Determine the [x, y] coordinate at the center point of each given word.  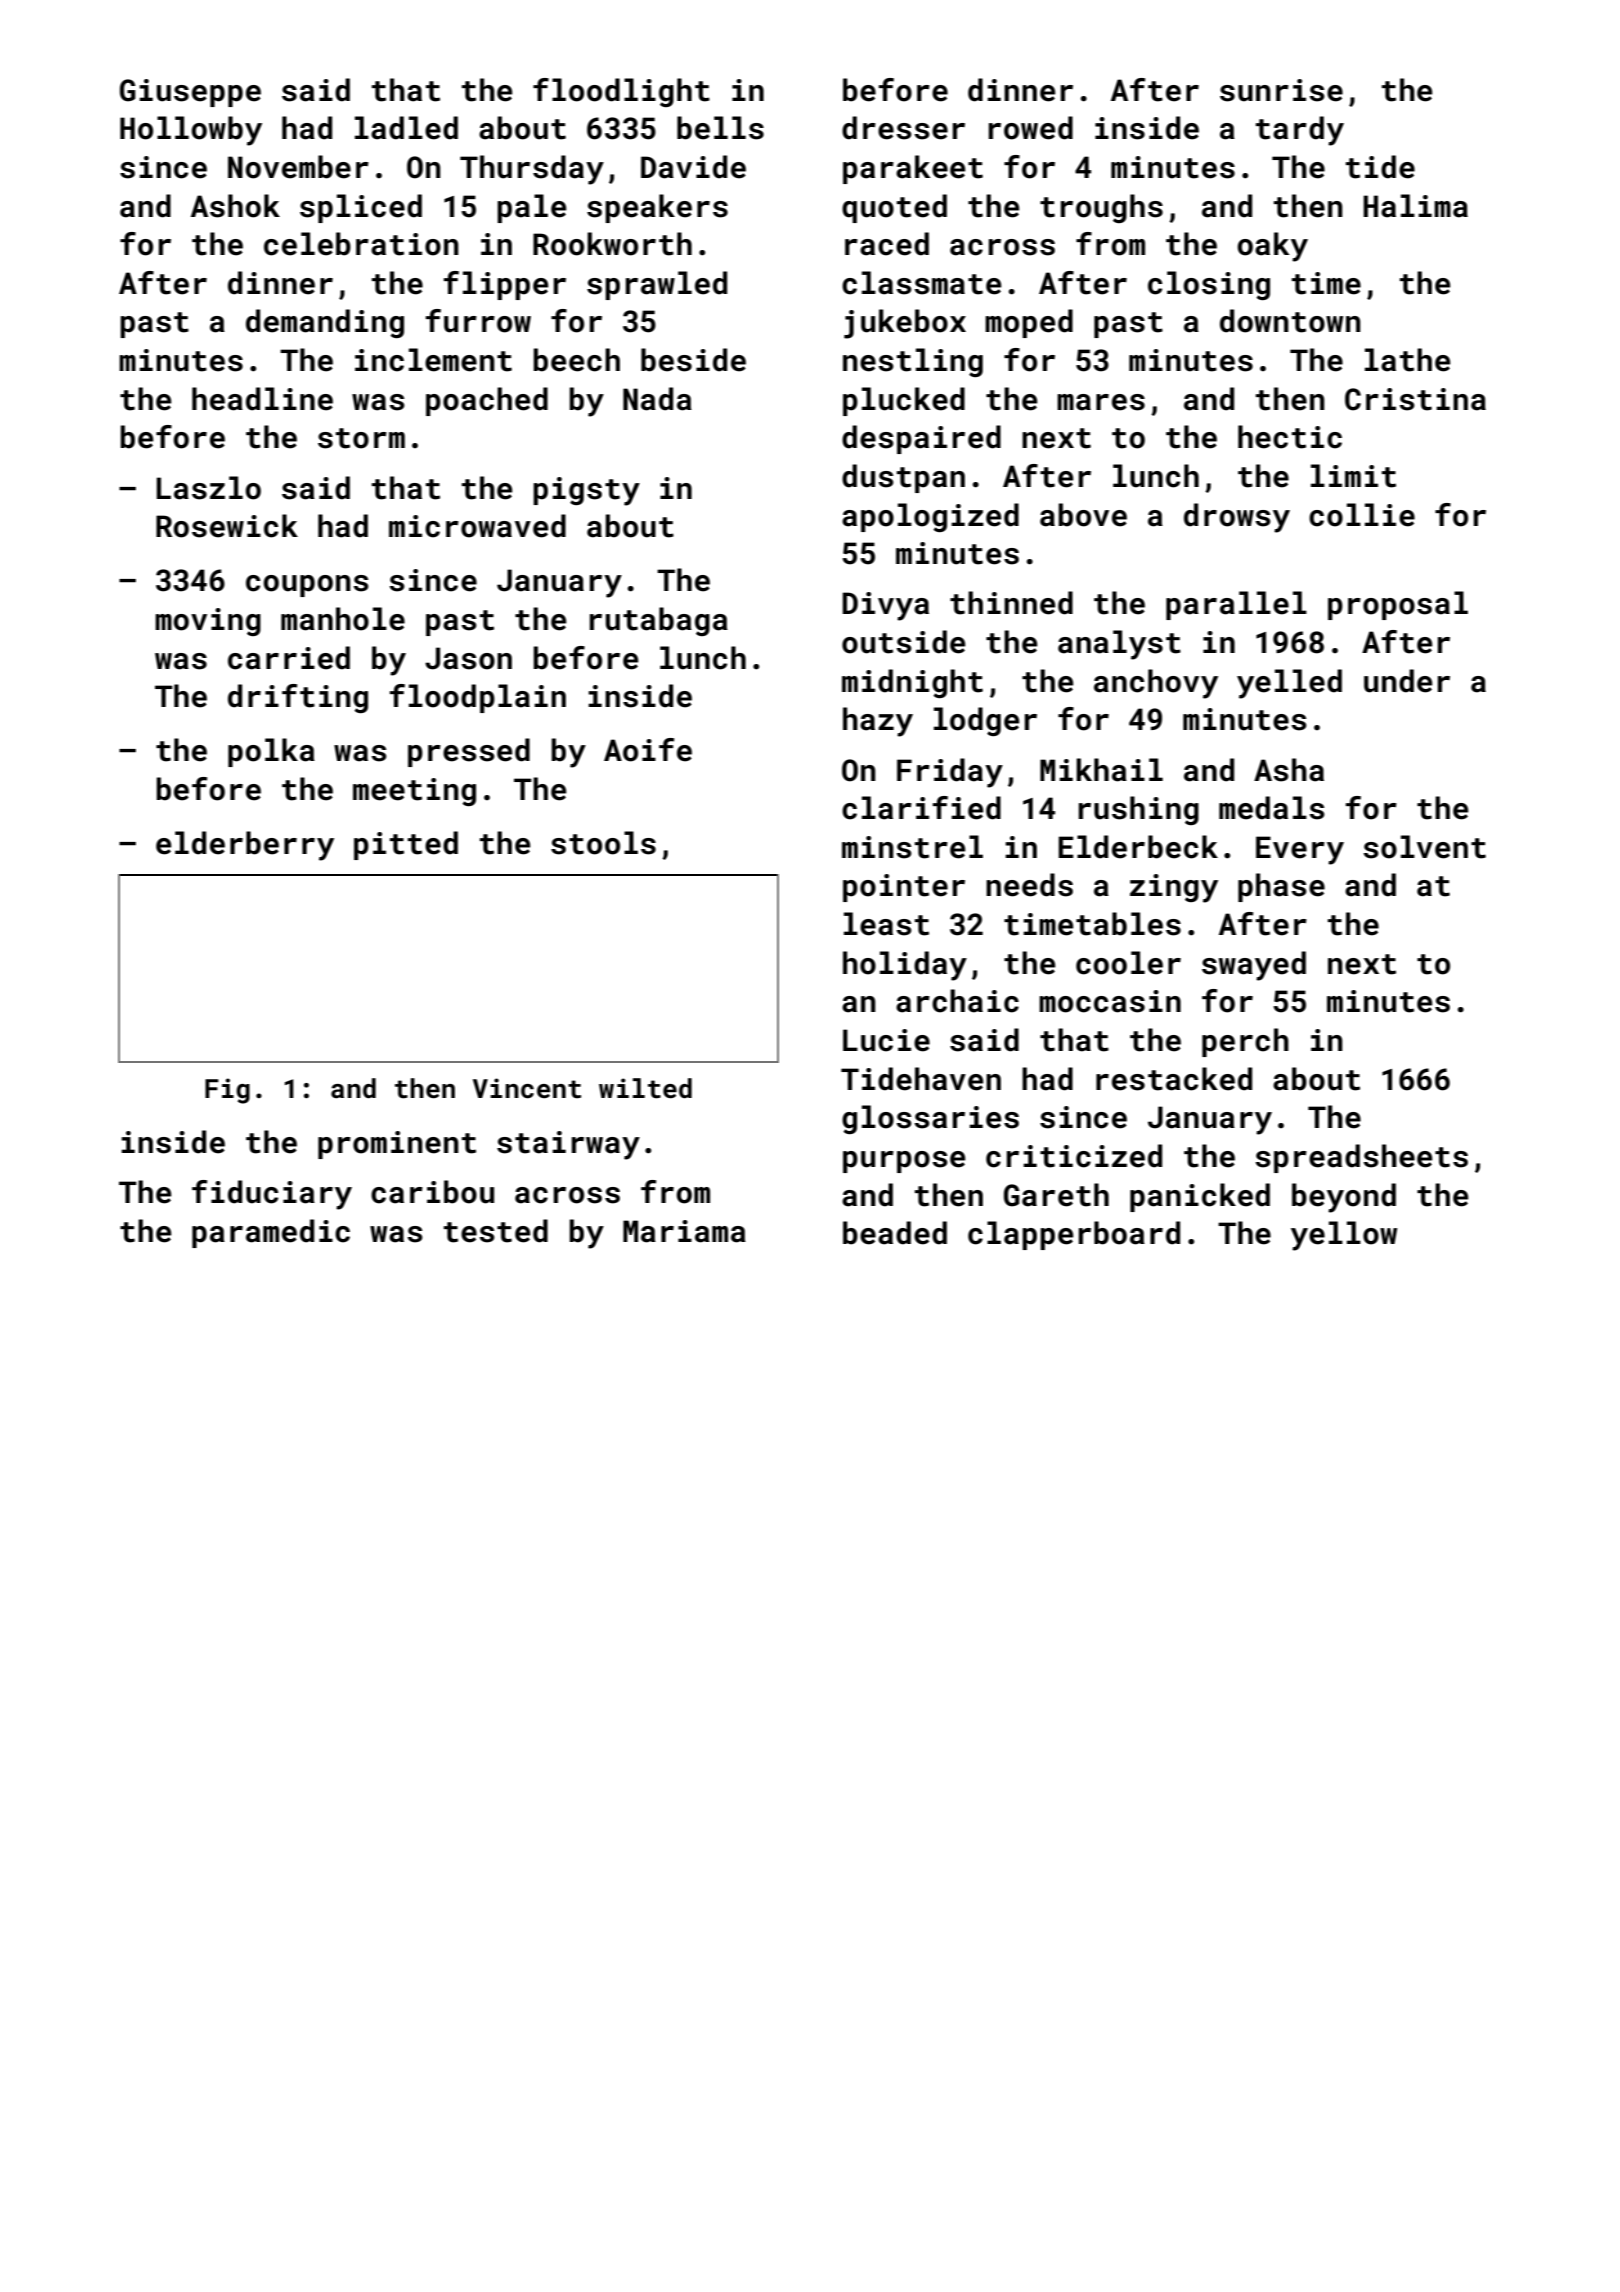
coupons [307, 586]
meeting [414, 792]
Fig [227, 1091]
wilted [645, 1088]
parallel [1236, 605]
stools [603, 843]
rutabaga [659, 621]
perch [1245, 1042]
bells [720, 128]
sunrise [1281, 90]
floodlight [621, 92]
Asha [1289, 770]
